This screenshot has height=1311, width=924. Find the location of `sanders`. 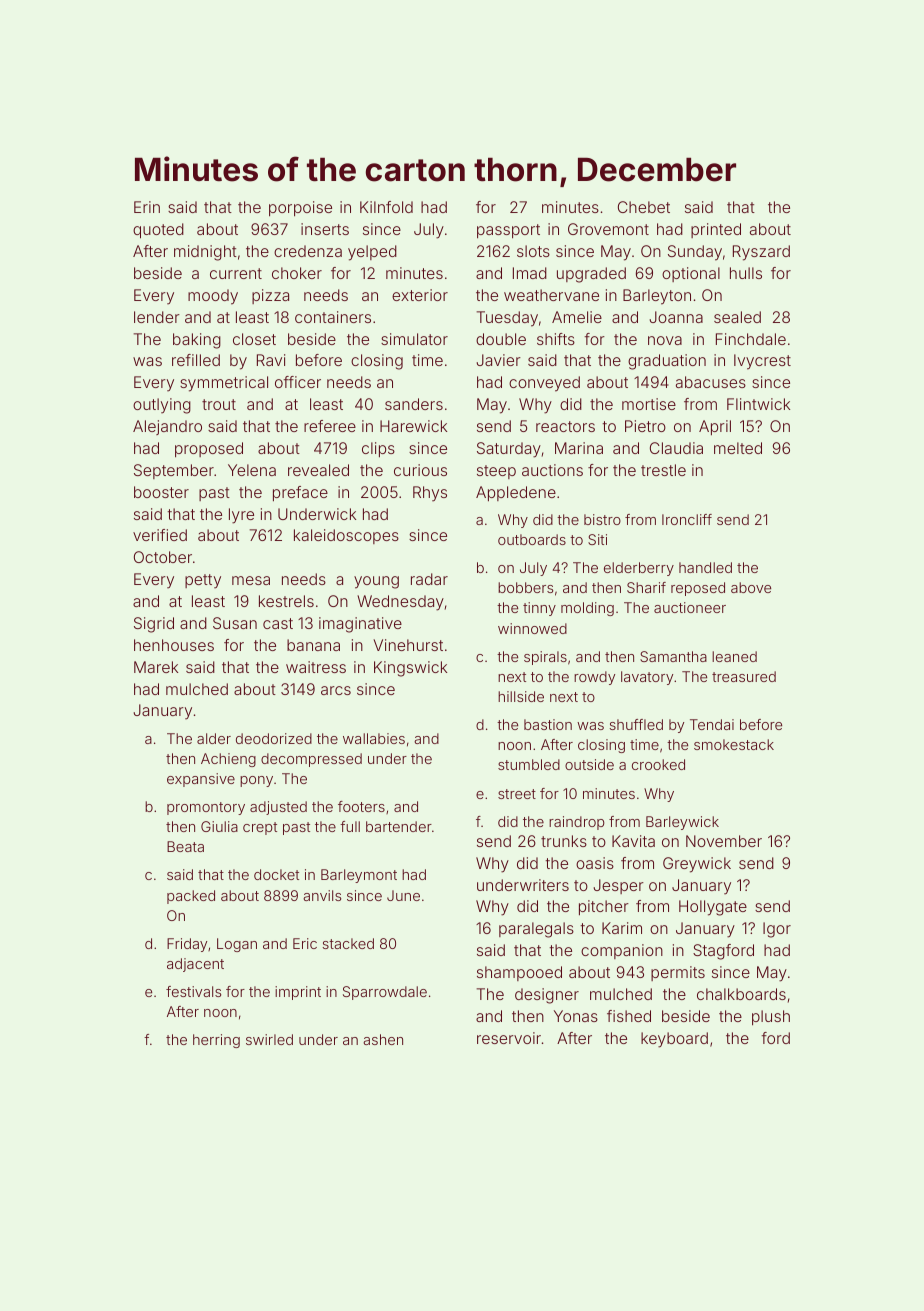

sanders is located at coordinates (414, 404).
